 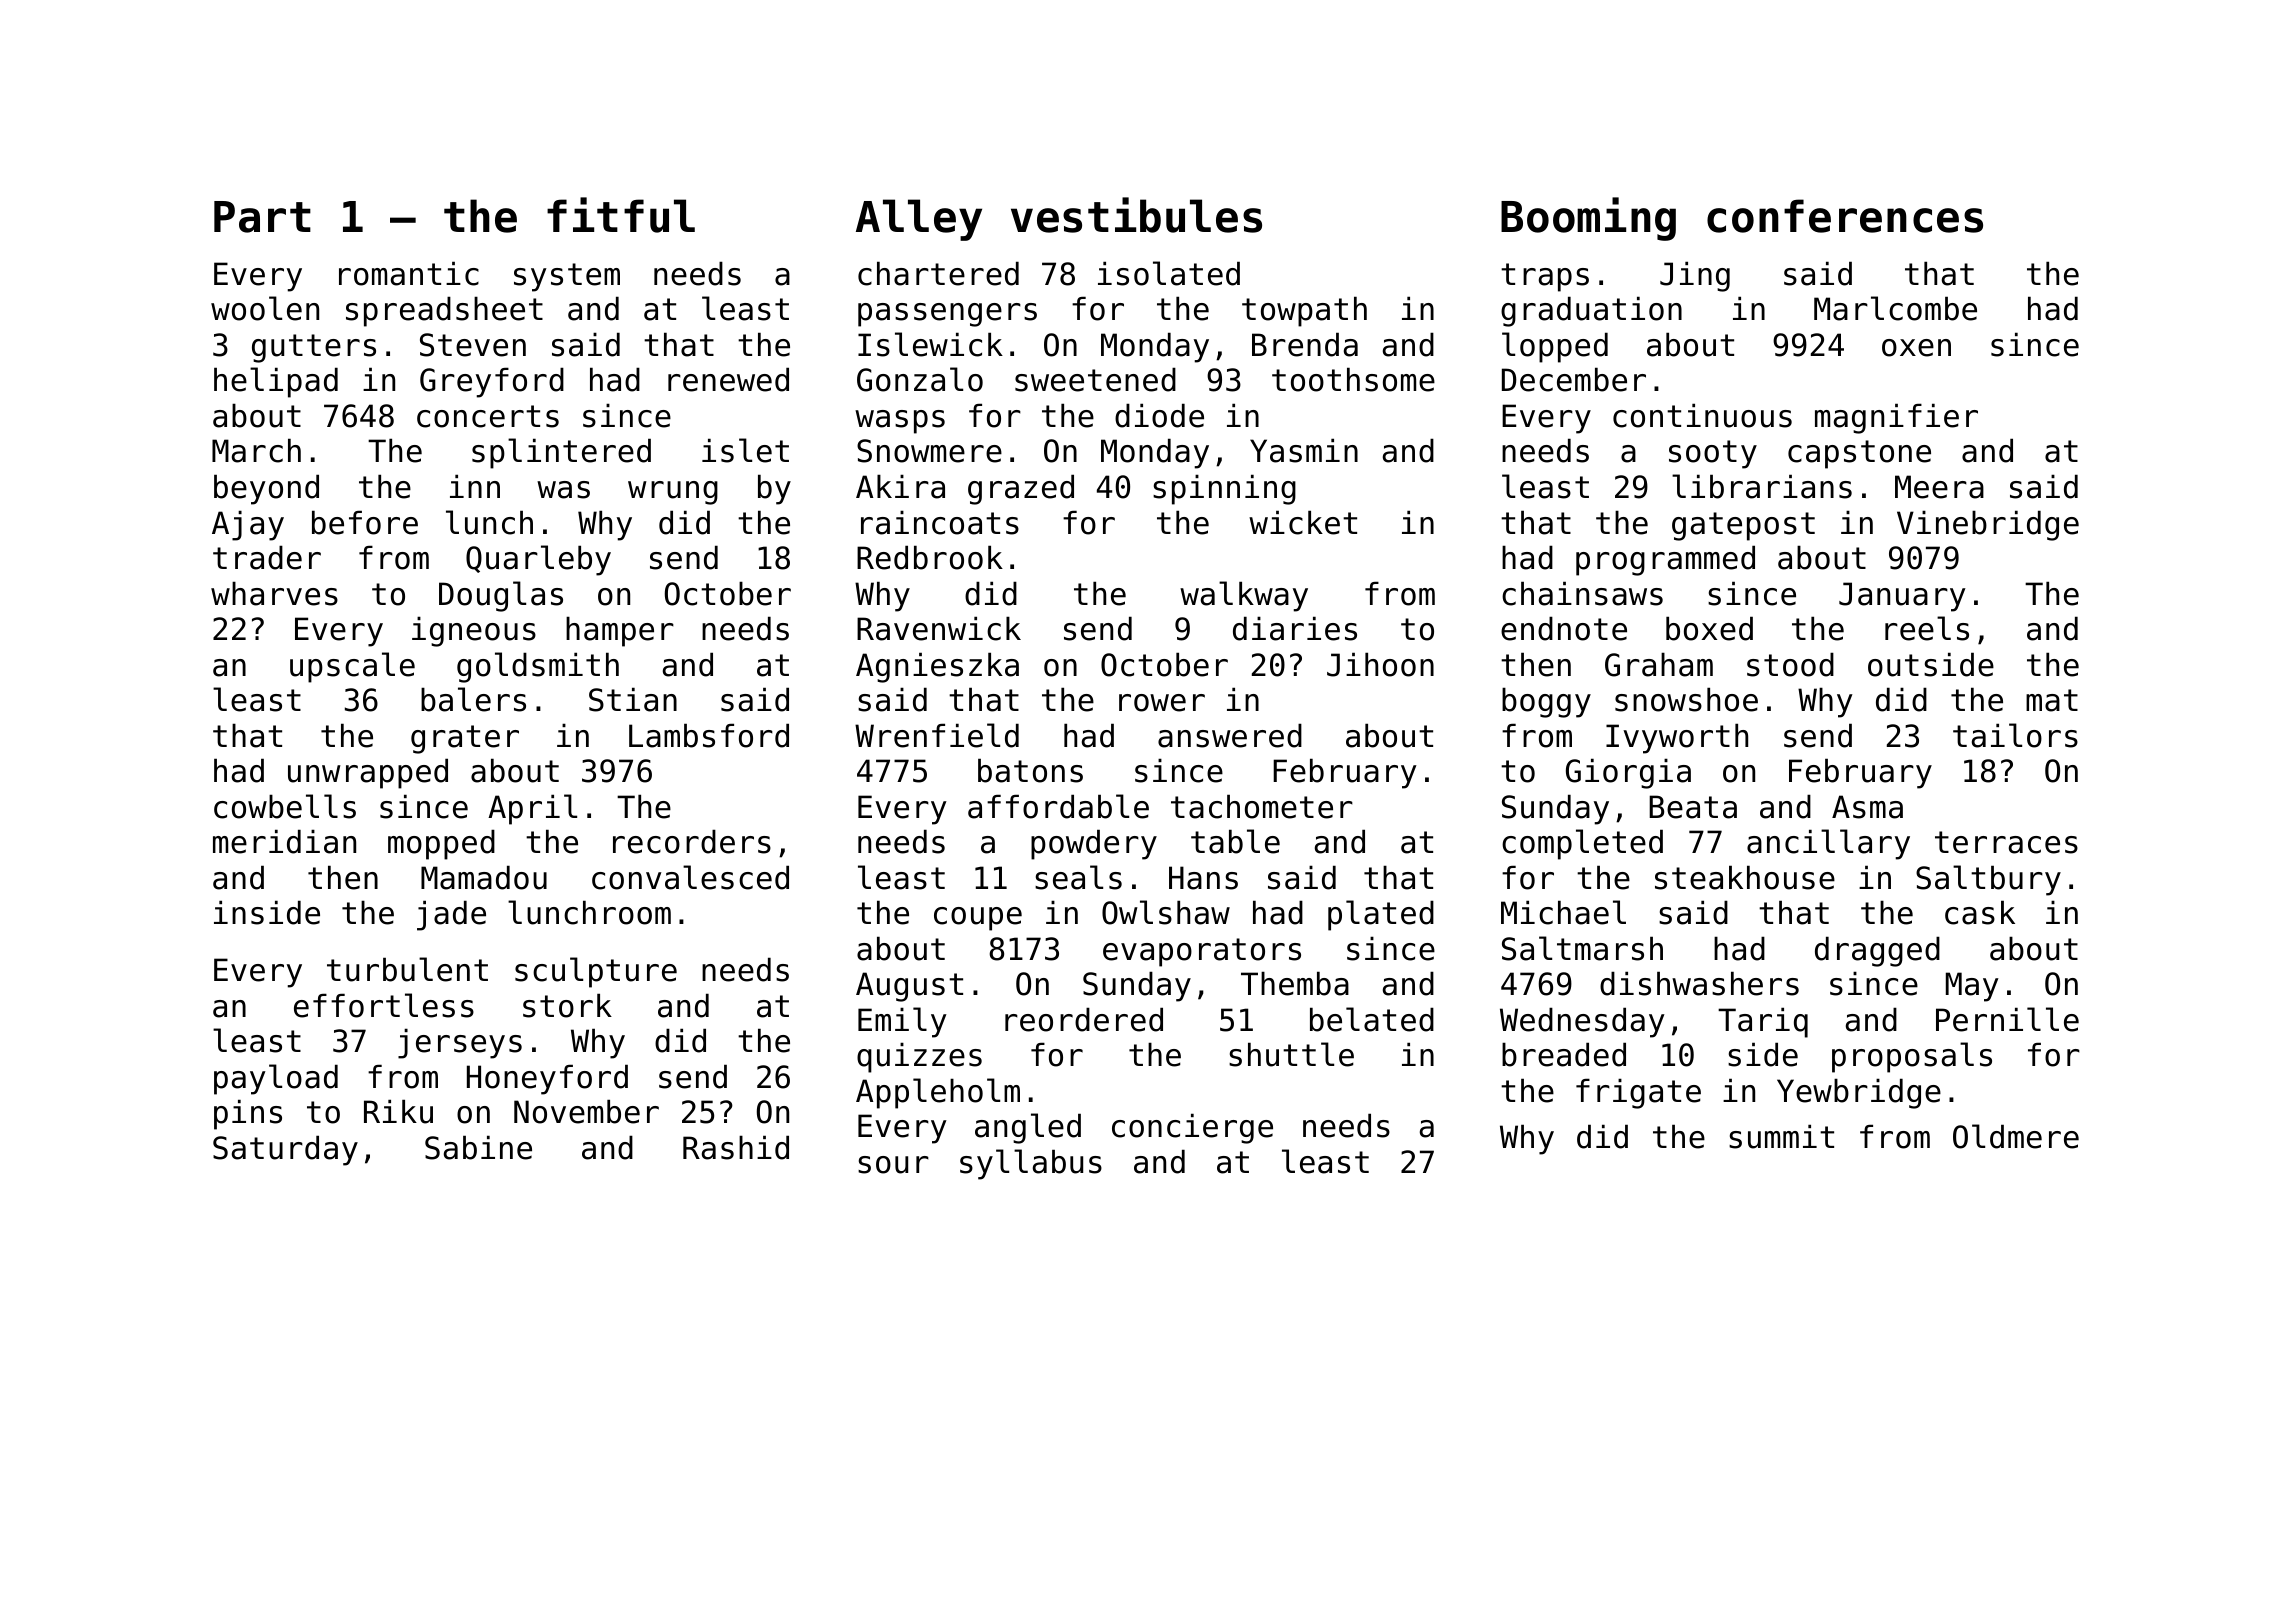 I want to click on turbulent, so click(x=407, y=969).
